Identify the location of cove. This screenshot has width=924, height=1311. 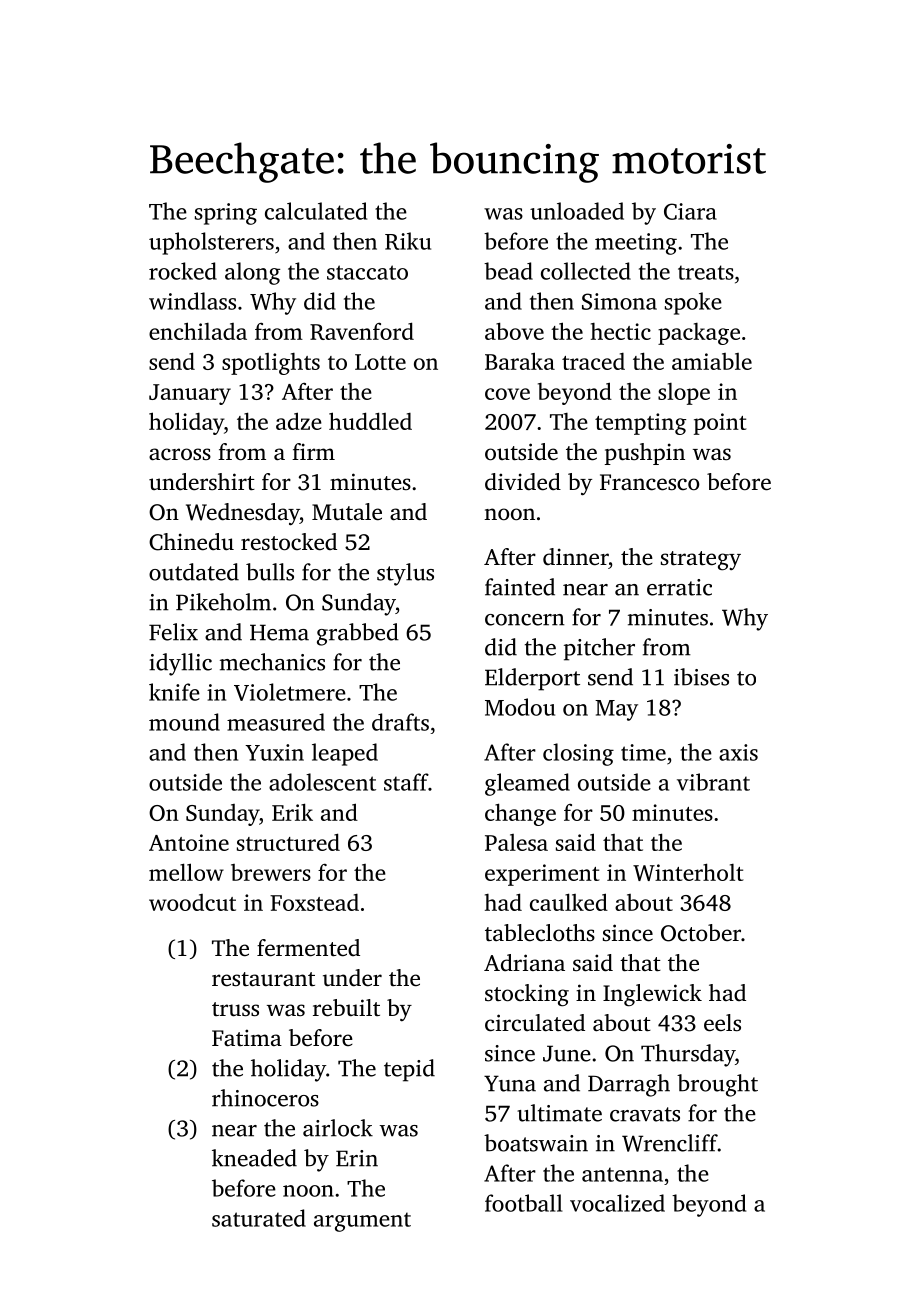
(507, 394).
